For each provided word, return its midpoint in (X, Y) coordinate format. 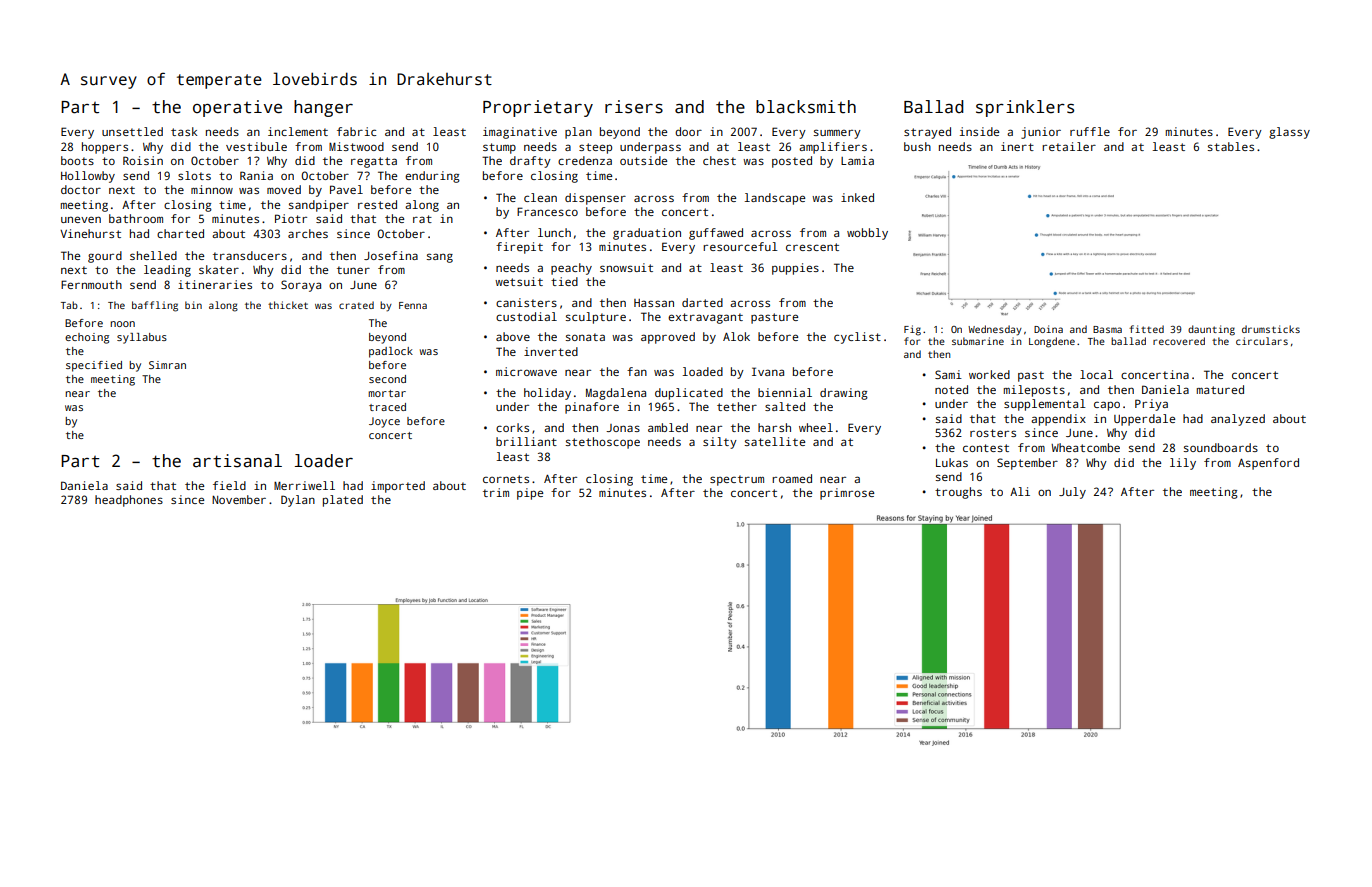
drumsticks (1271, 329)
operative (237, 108)
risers (634, 107)
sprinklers (1025, 108)
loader (324, 461)
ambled (668, 427)
